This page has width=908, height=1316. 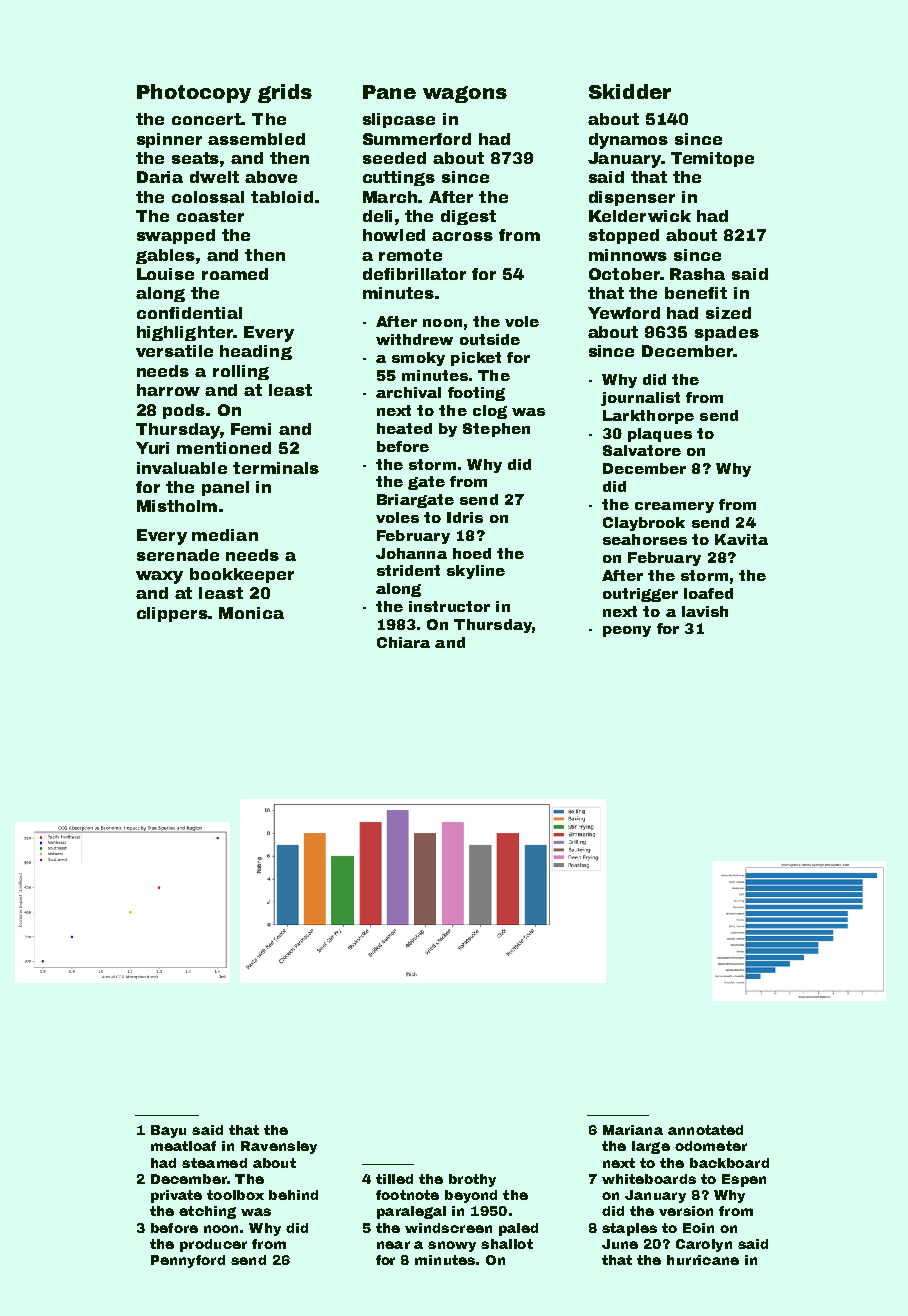 I want to click on Pennyford, so click(x=188, y=1261).
